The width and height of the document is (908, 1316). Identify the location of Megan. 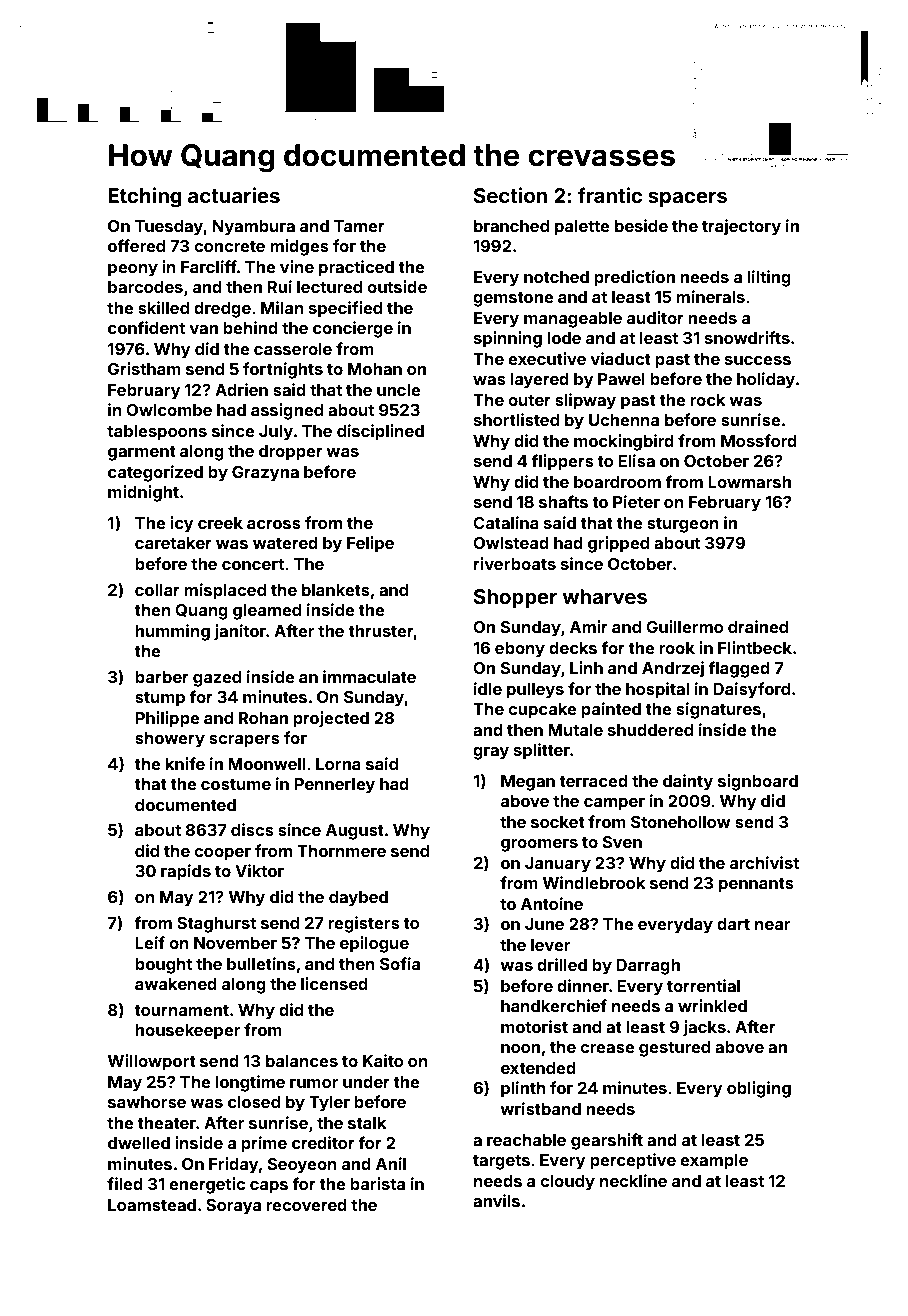
(528, 783).
